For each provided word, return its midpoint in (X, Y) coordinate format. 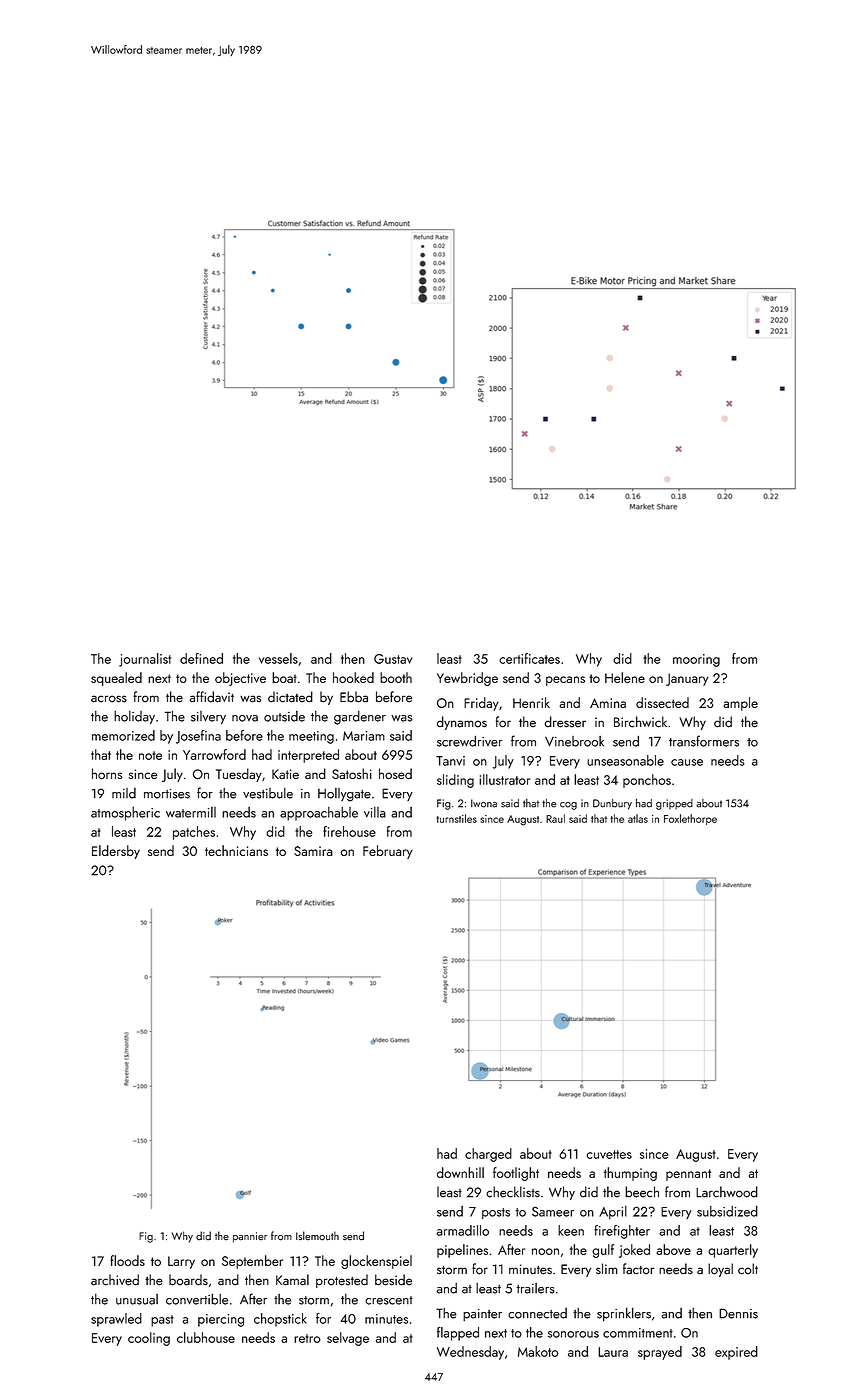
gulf (603, 1251)
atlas (638, 818)
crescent (389, 1300)
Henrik (531, 702)
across (109, 699)
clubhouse (206, 1337)
